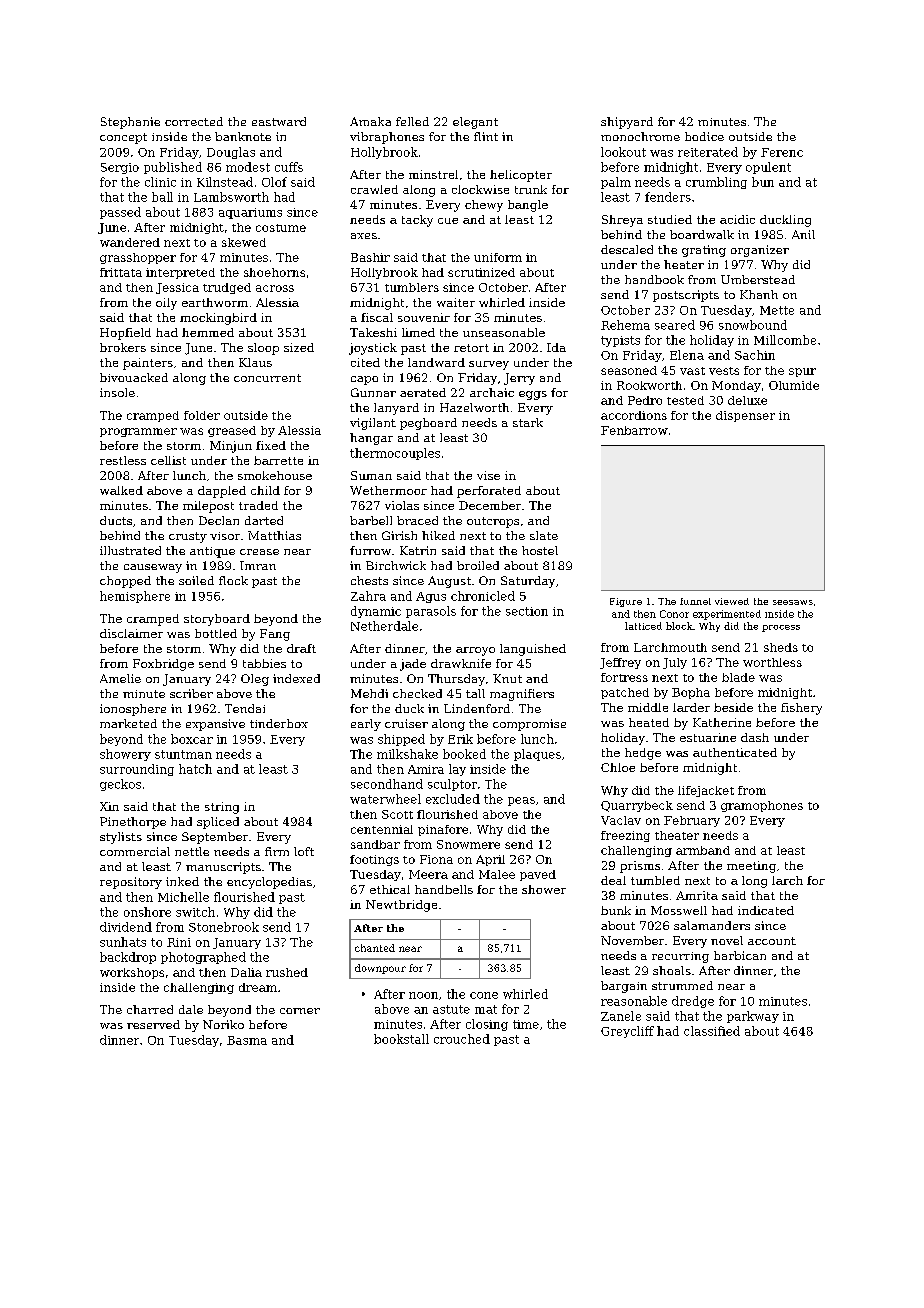 This page has width=924, height=1308. What do you see at coordinates (153, 568) in the page?
I see `causeway` at bounding box center [153, 568].
